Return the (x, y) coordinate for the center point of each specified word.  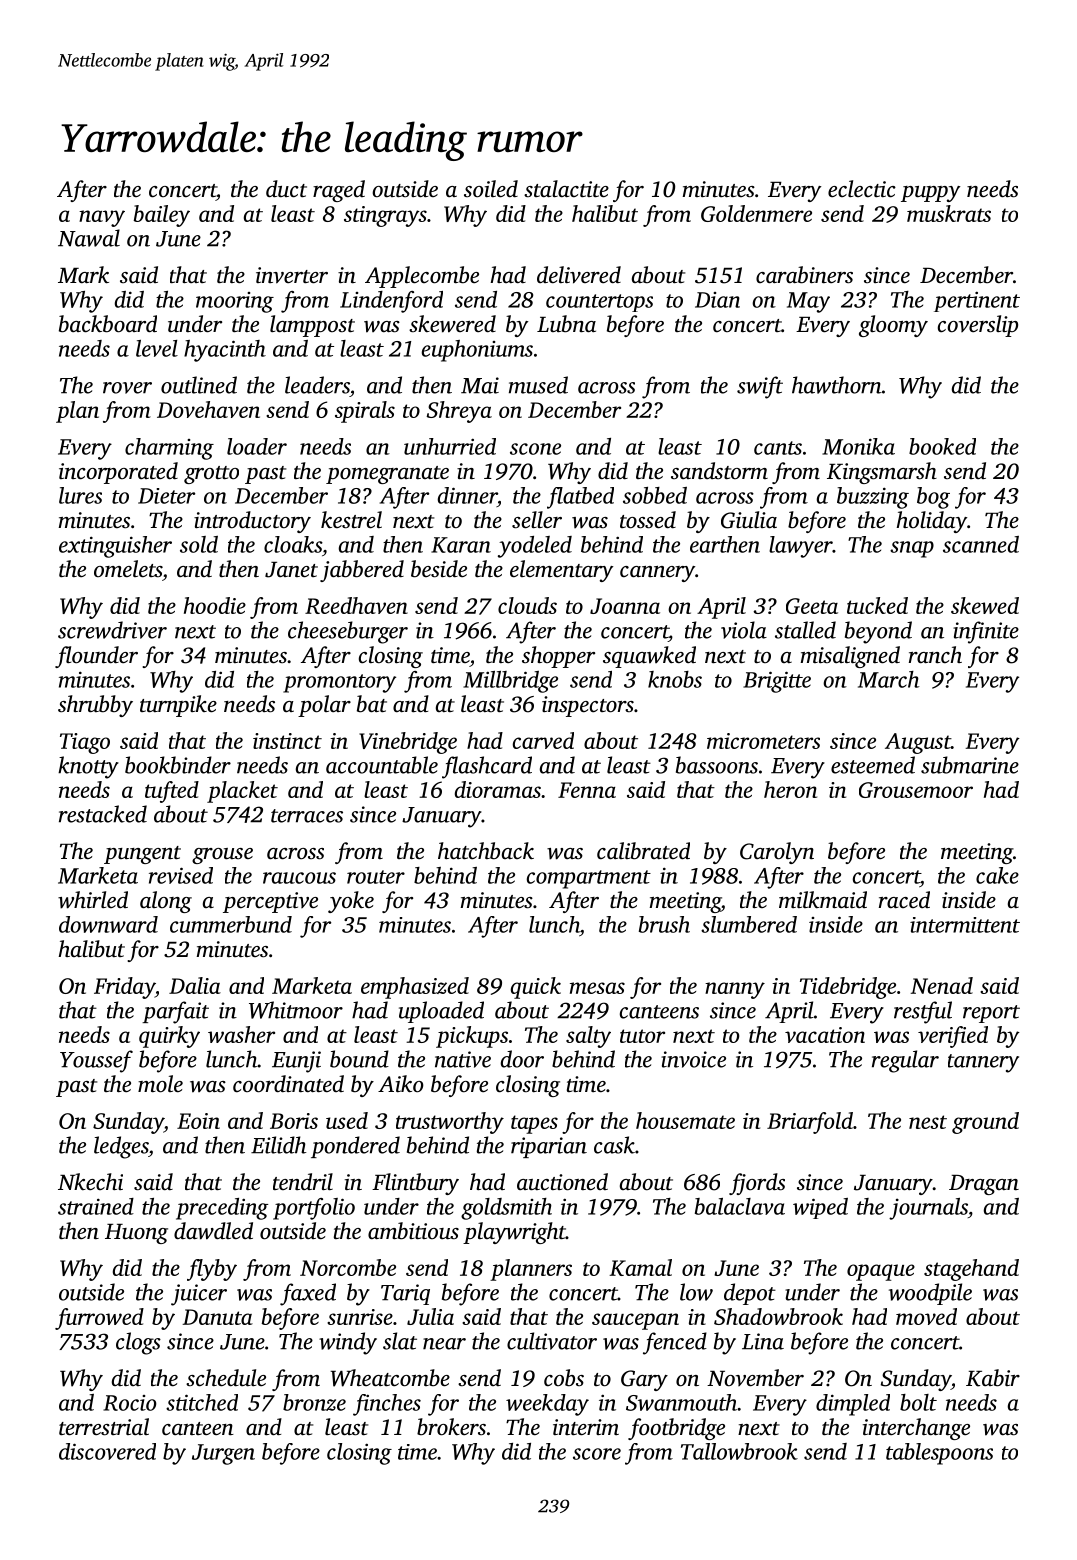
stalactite (566, 189)
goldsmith (506, 1209)
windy (348, 1343)
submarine (970, 765)
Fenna (587, 790)
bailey (161, 216)
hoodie (215, 605)
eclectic (862, 189)
